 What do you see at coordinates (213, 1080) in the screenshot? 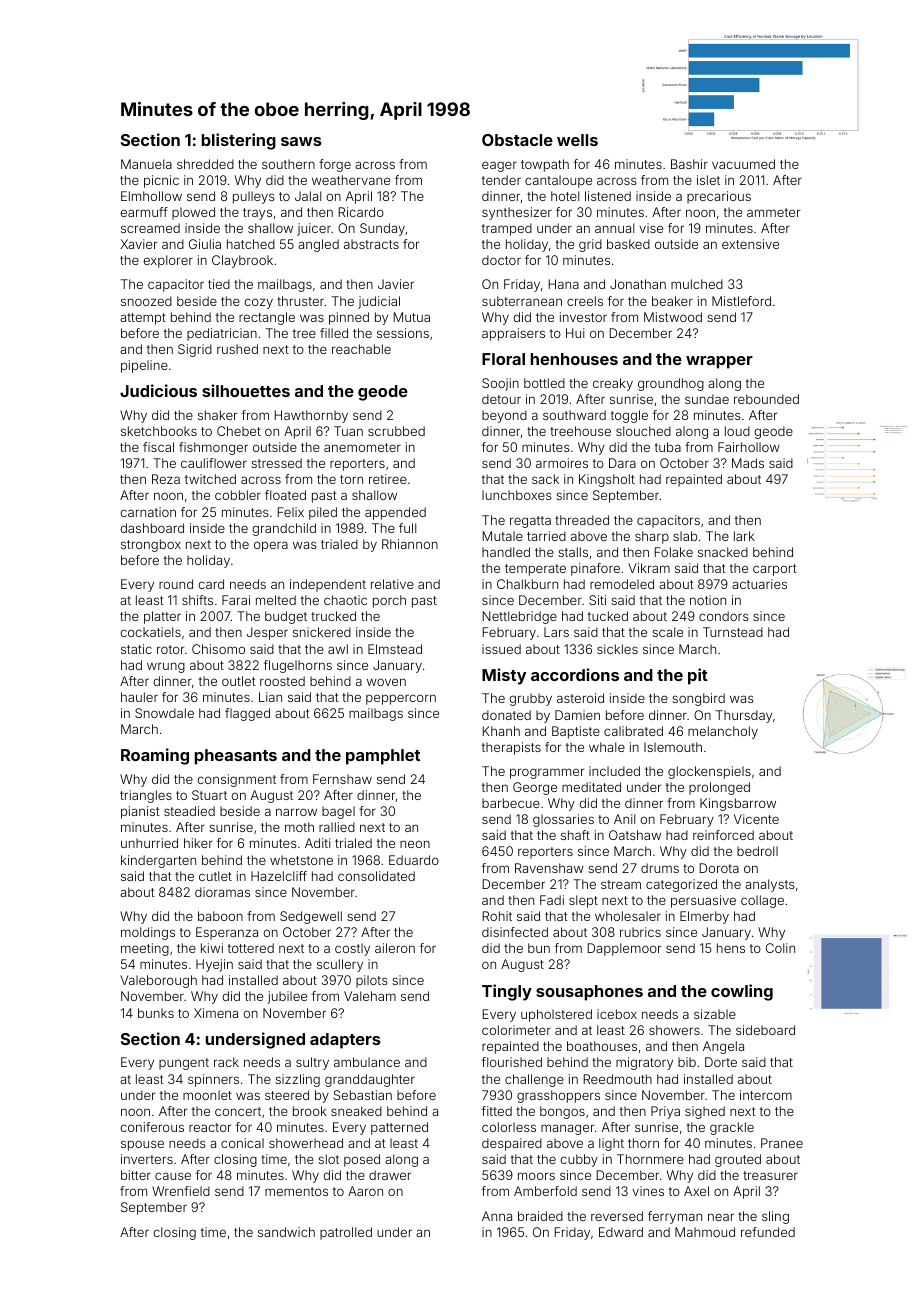
I see `spinners` at bounding box center [213, 1080].
